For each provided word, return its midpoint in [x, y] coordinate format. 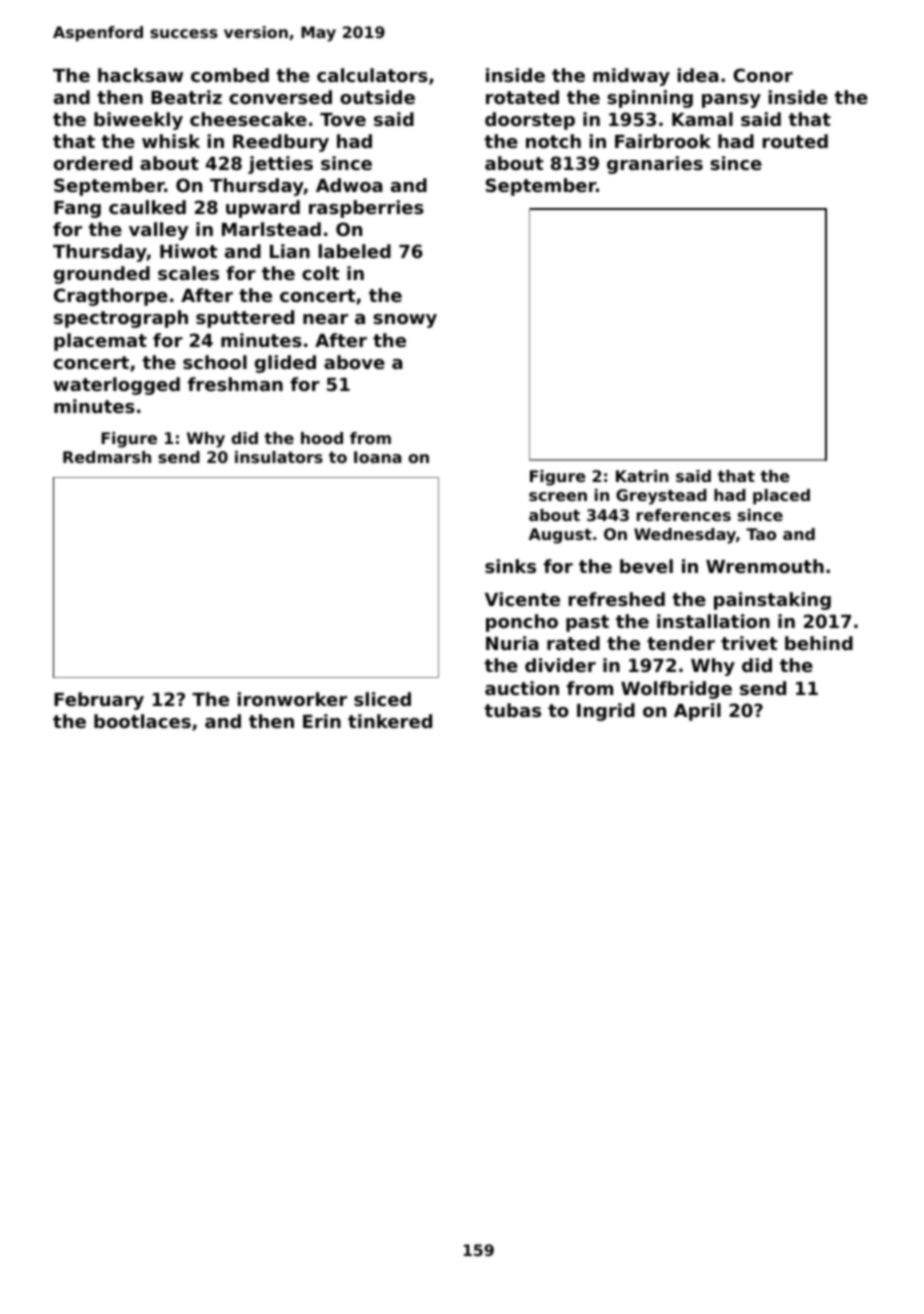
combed [230, 75]
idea [698, 75]
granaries [655, 165]
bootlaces [142, 721]
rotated [522, 97]
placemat [100, 342]
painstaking [772, 601]
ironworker [292, 699]
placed [781, 497]
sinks [510, 566]
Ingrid [606, 712]
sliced [382, 699]
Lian [290, 251]
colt [320, 273]
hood [322, 438]
